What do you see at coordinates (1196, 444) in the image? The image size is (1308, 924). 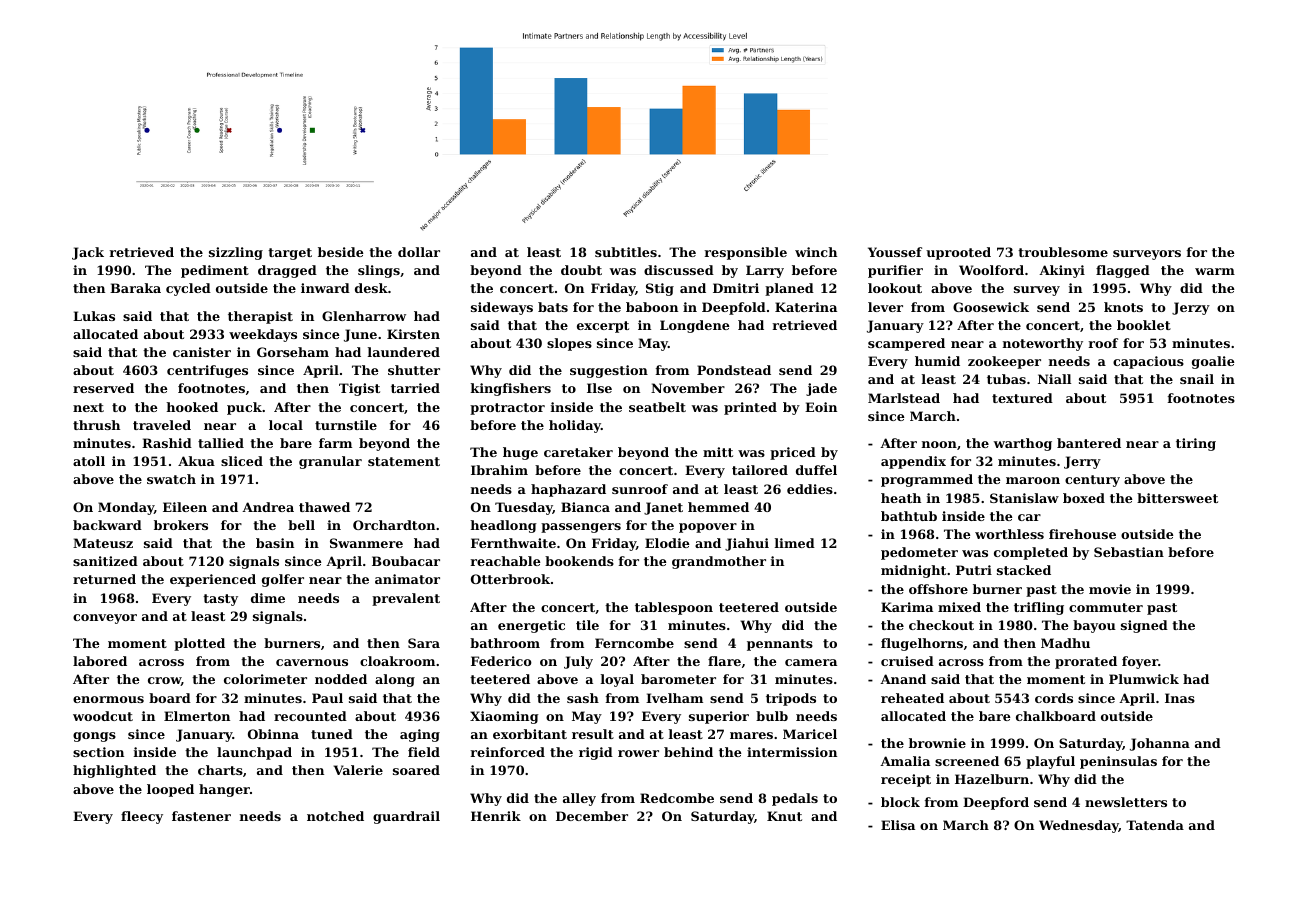 I see `tiring` at bounding box center [1196, 444].
